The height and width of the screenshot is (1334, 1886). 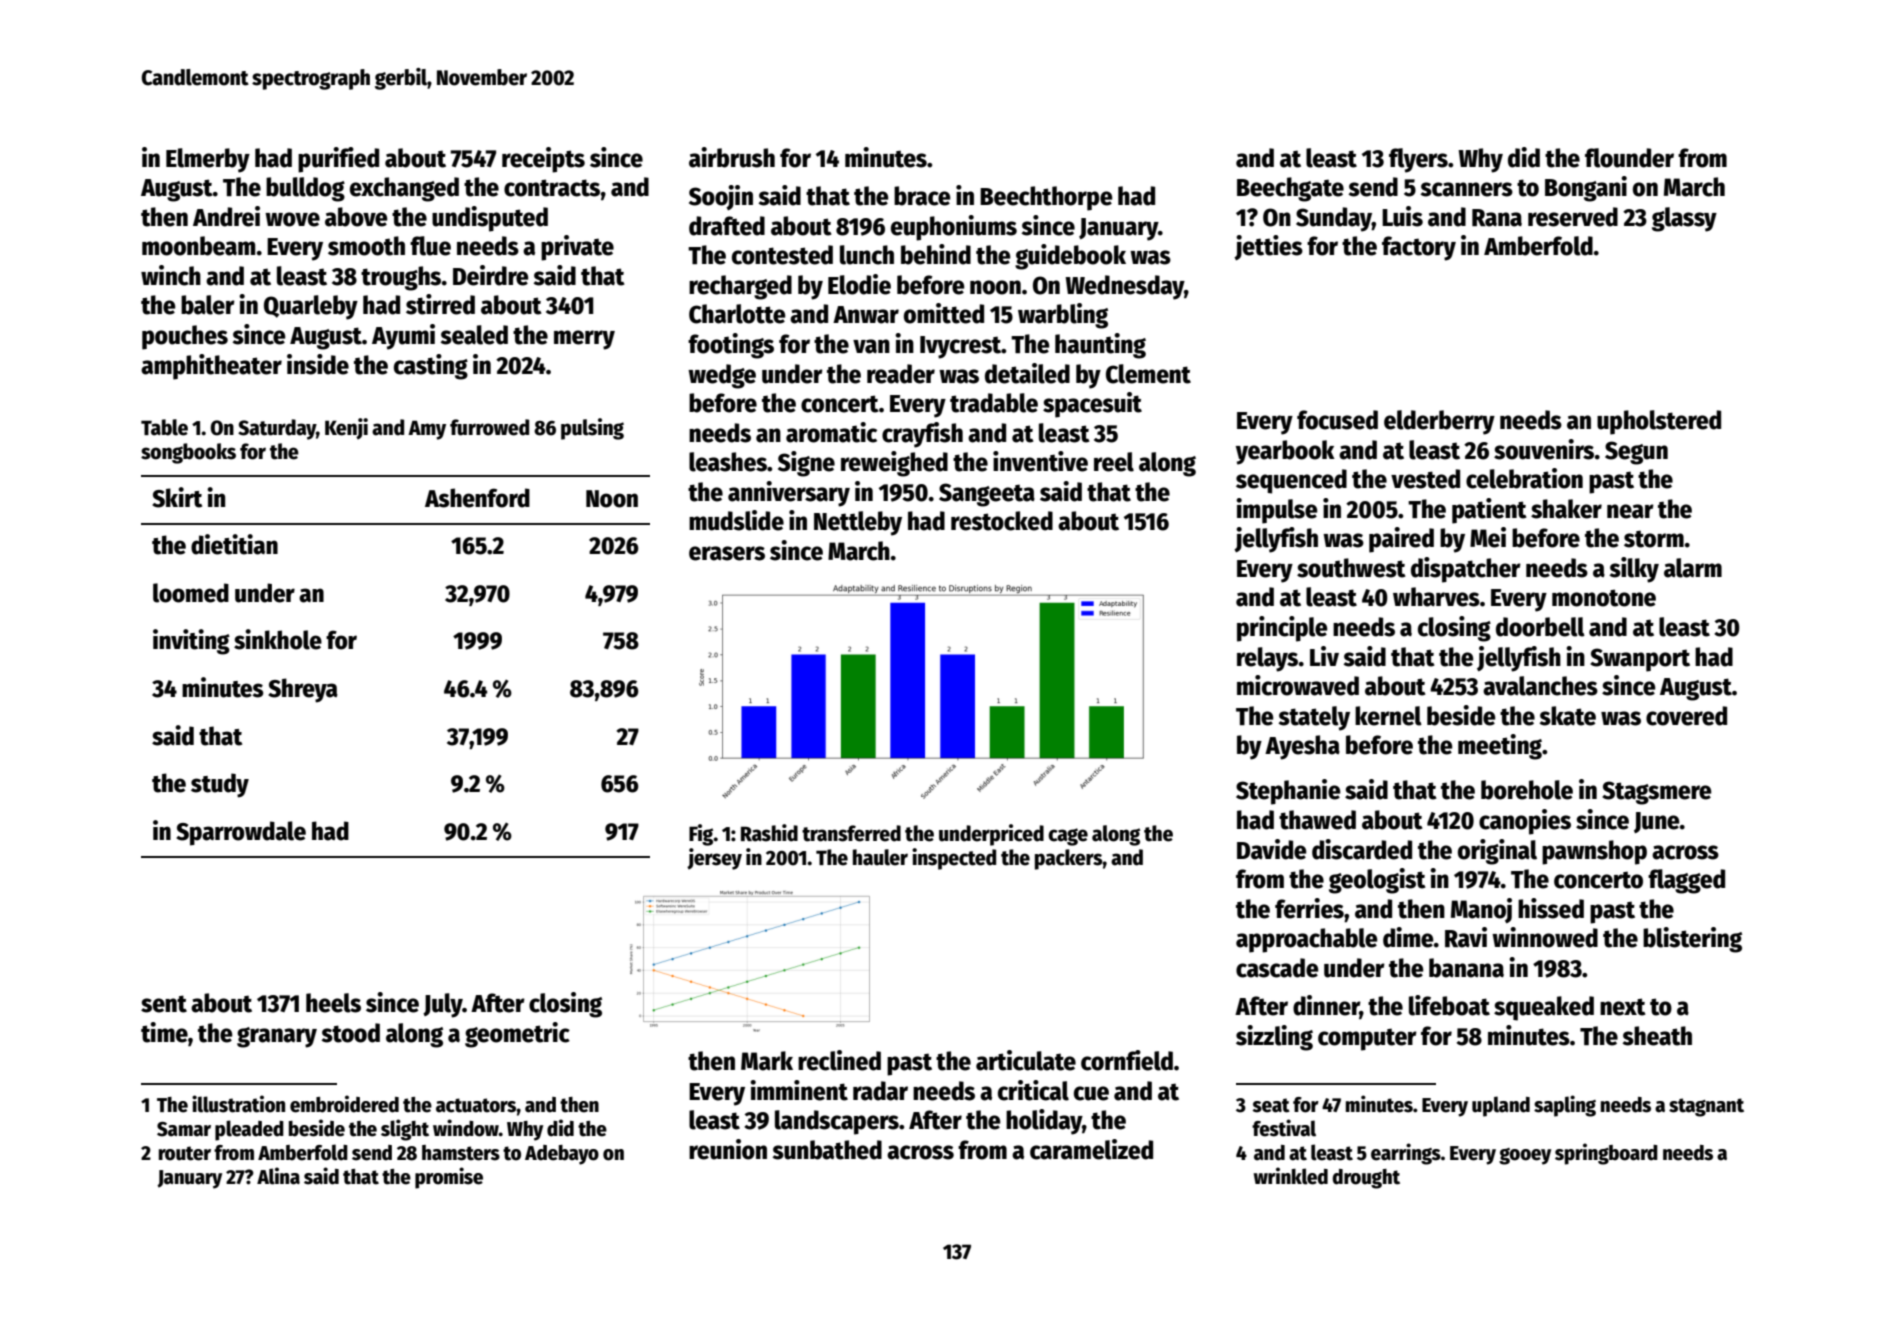 What do you see at coordinates (278, 1176) in the screenshot?
I see `Alina` at bounding box center [278, 1176].
